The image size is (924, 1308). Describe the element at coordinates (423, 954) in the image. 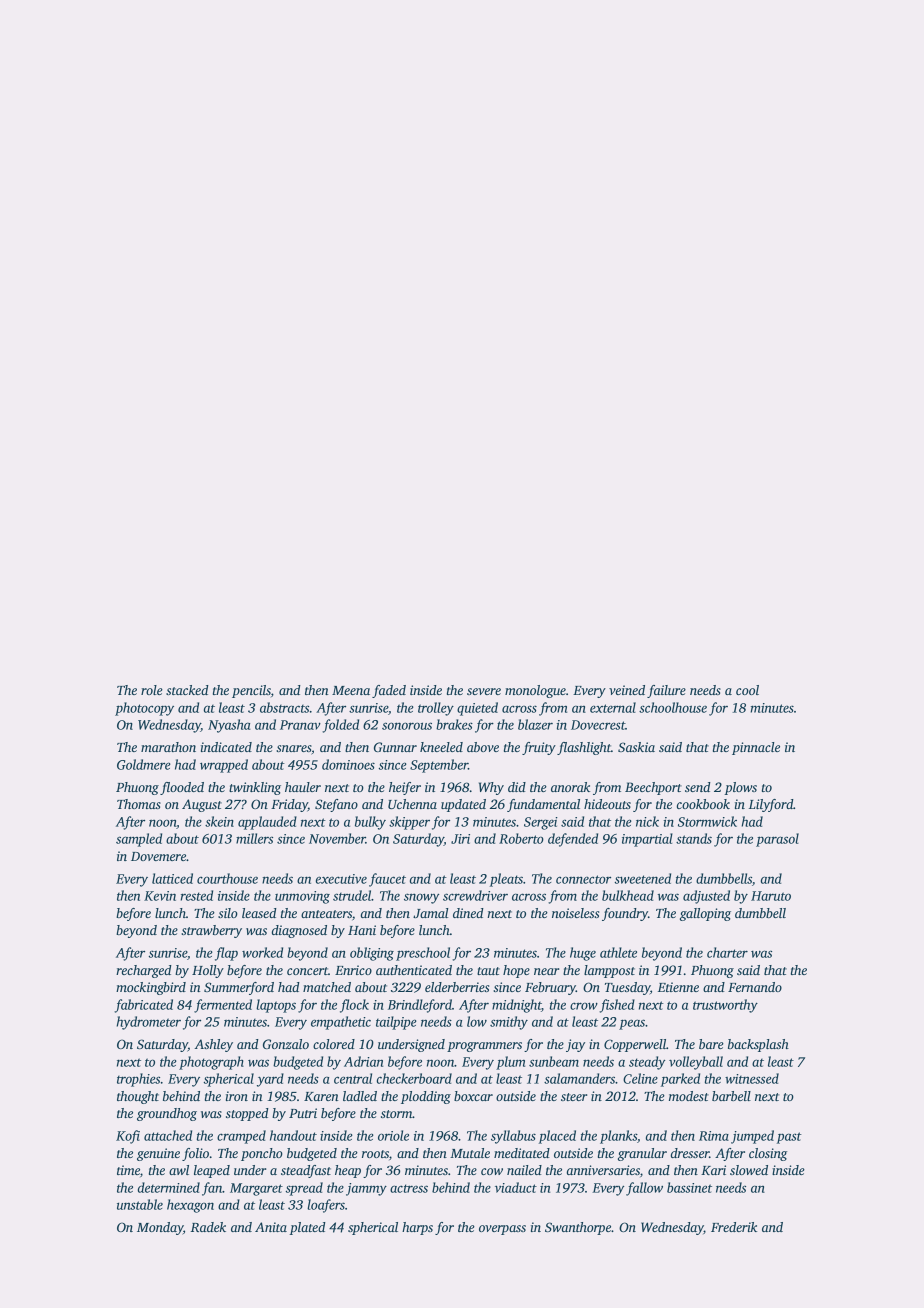

I see `preschool` at that location.
